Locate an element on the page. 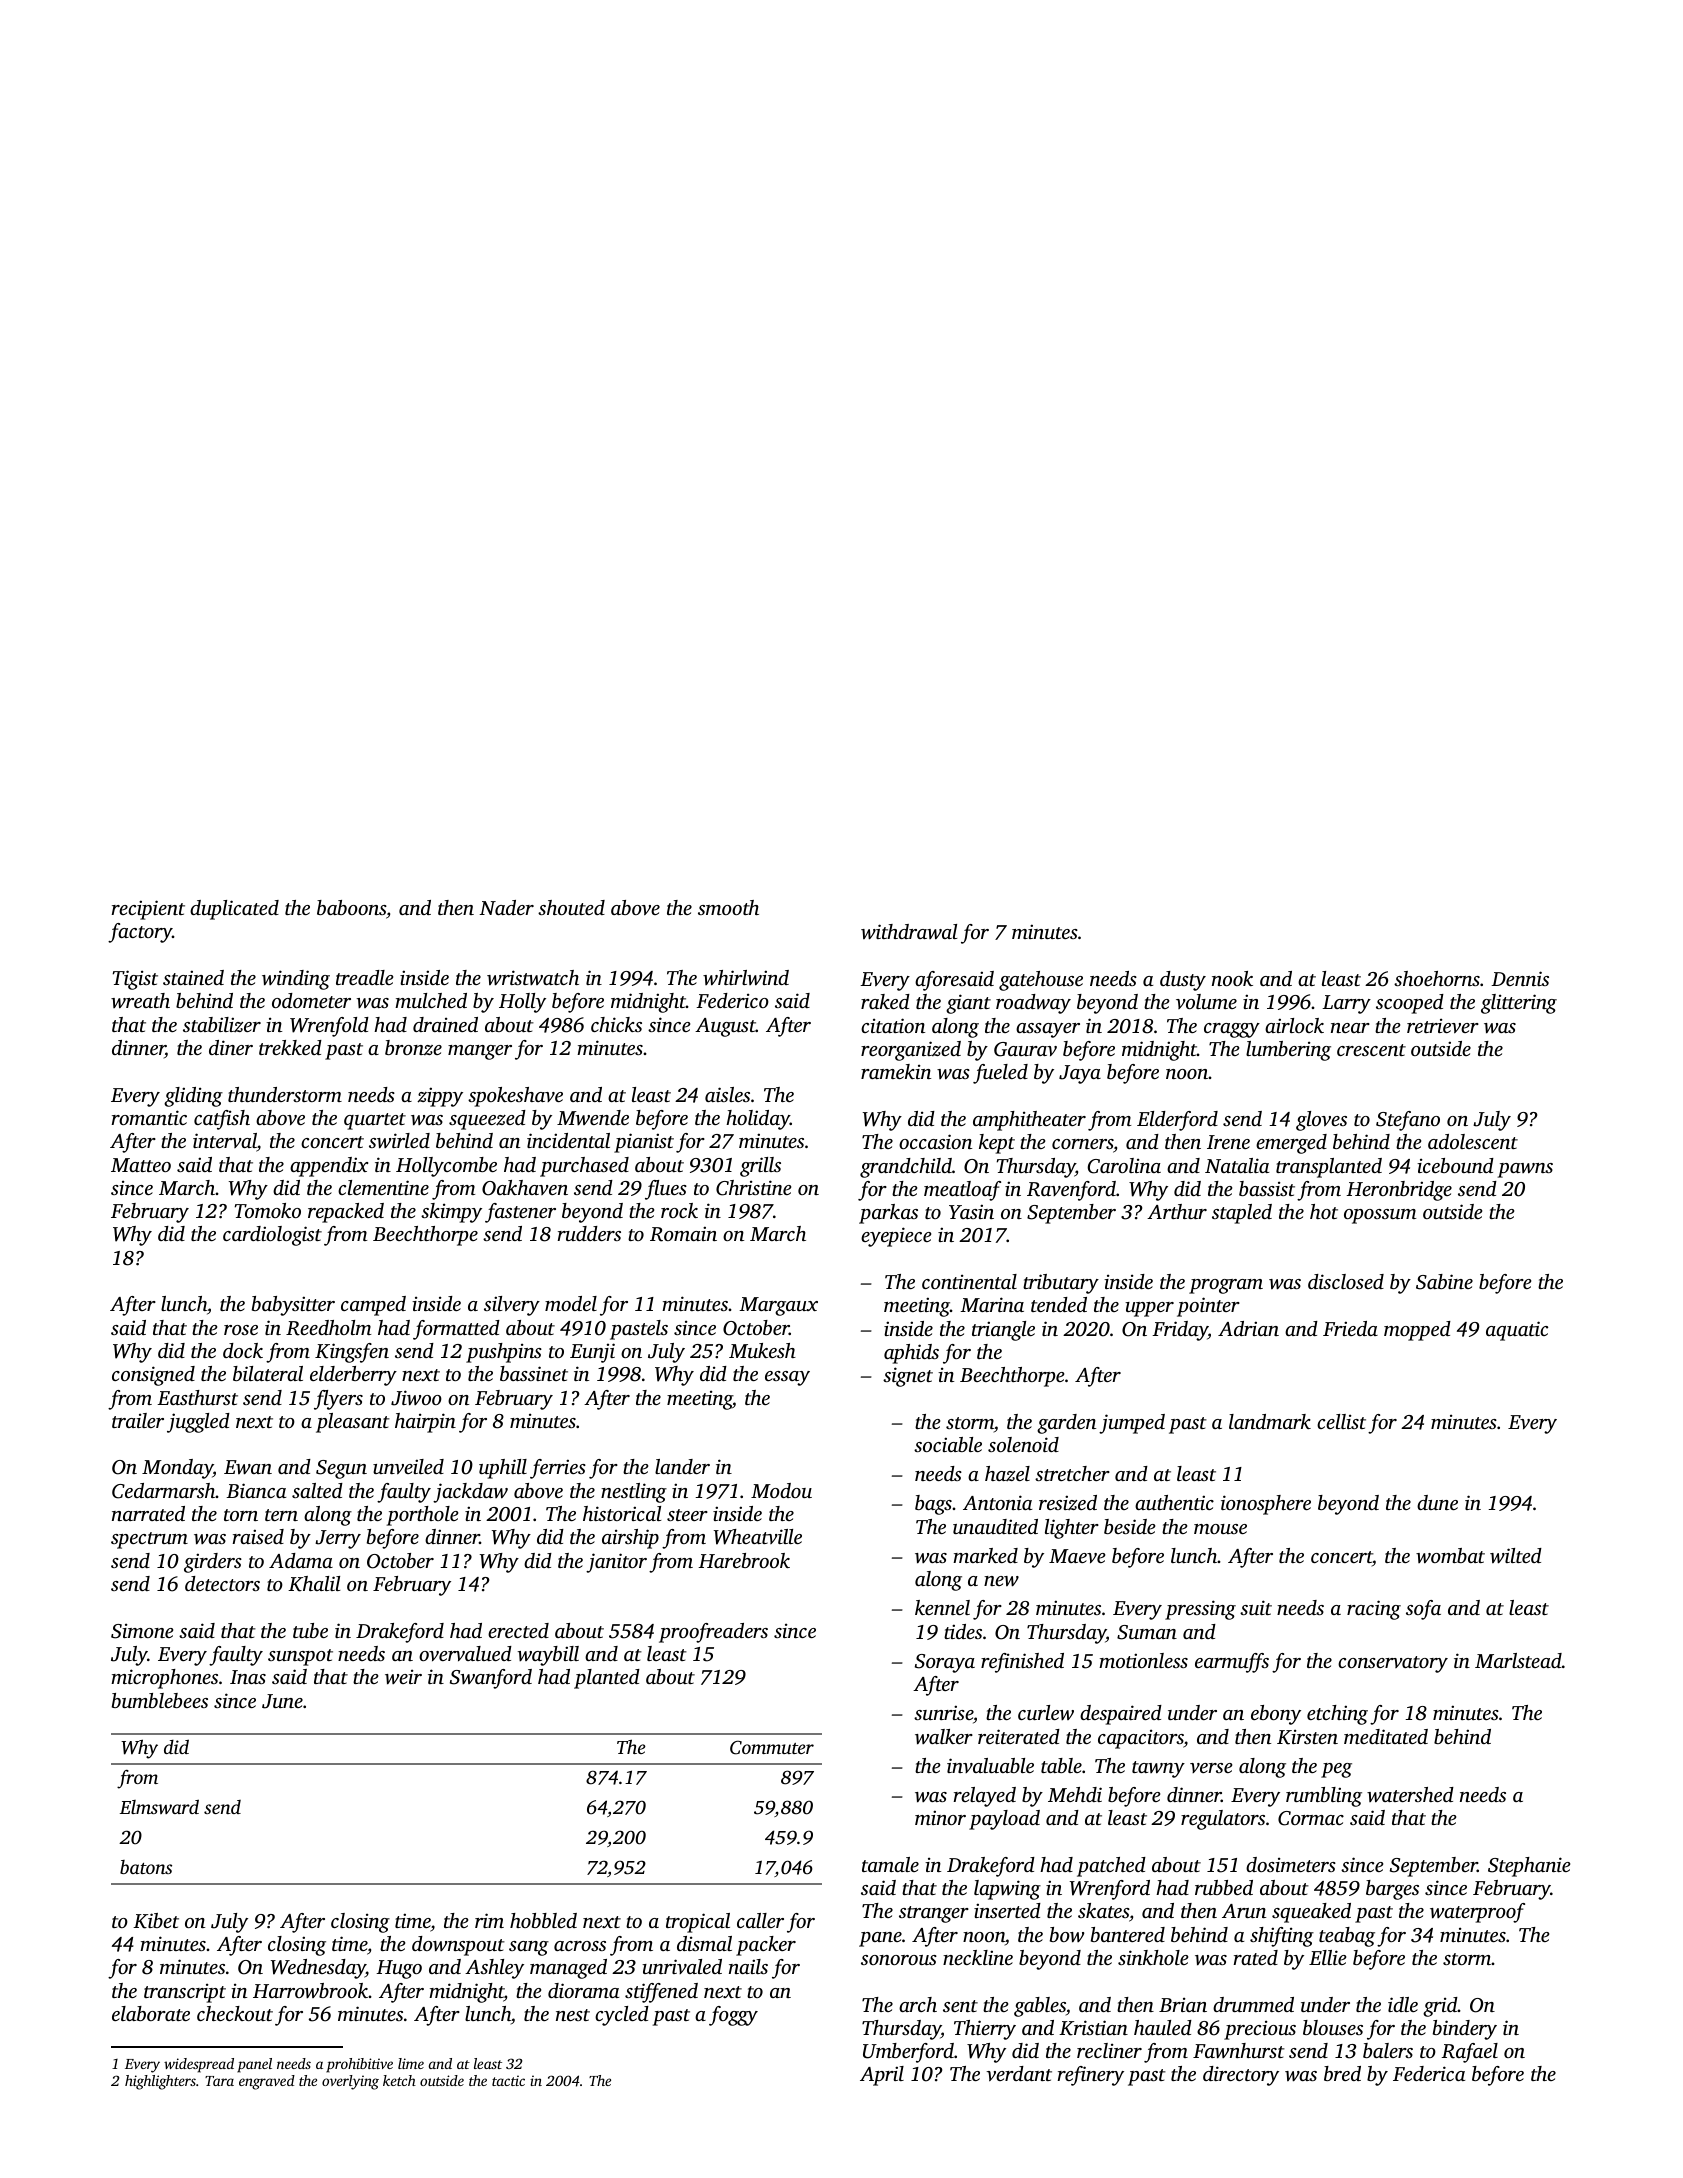 This image has height=2178, width=1683. pawns is located at coordinates (1525, 1170).
